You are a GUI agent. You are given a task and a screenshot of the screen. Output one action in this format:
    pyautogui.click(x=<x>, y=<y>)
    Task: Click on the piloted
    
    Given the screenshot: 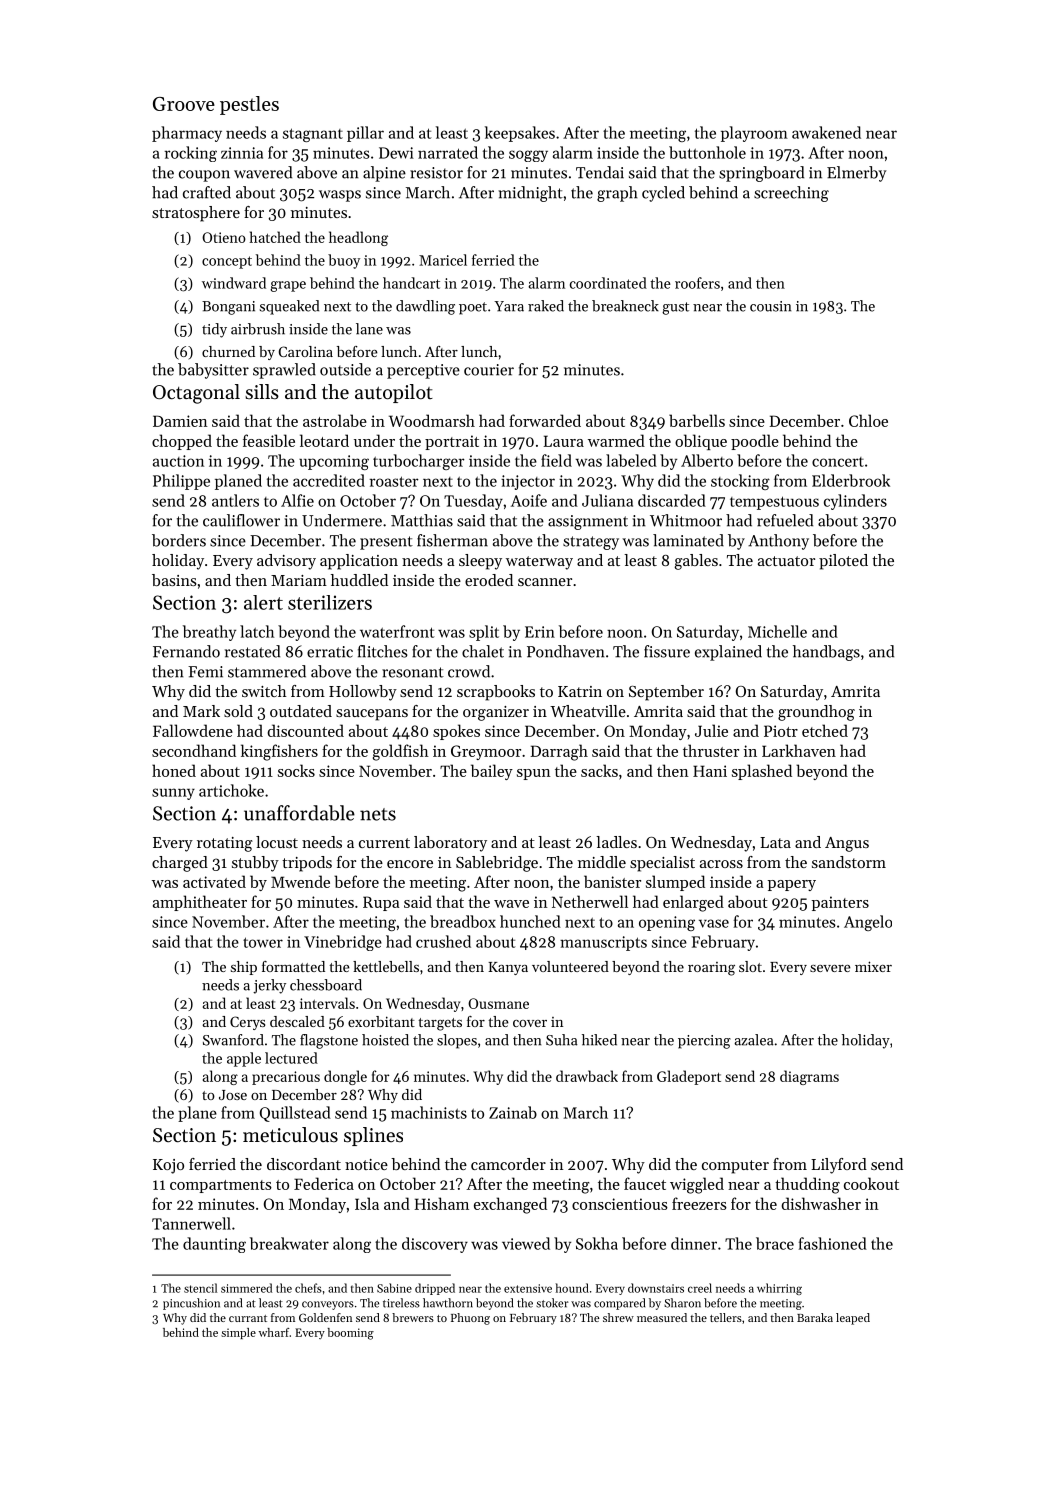 What is the action you would take?
    pyautogui.click(x=843, y=562)
